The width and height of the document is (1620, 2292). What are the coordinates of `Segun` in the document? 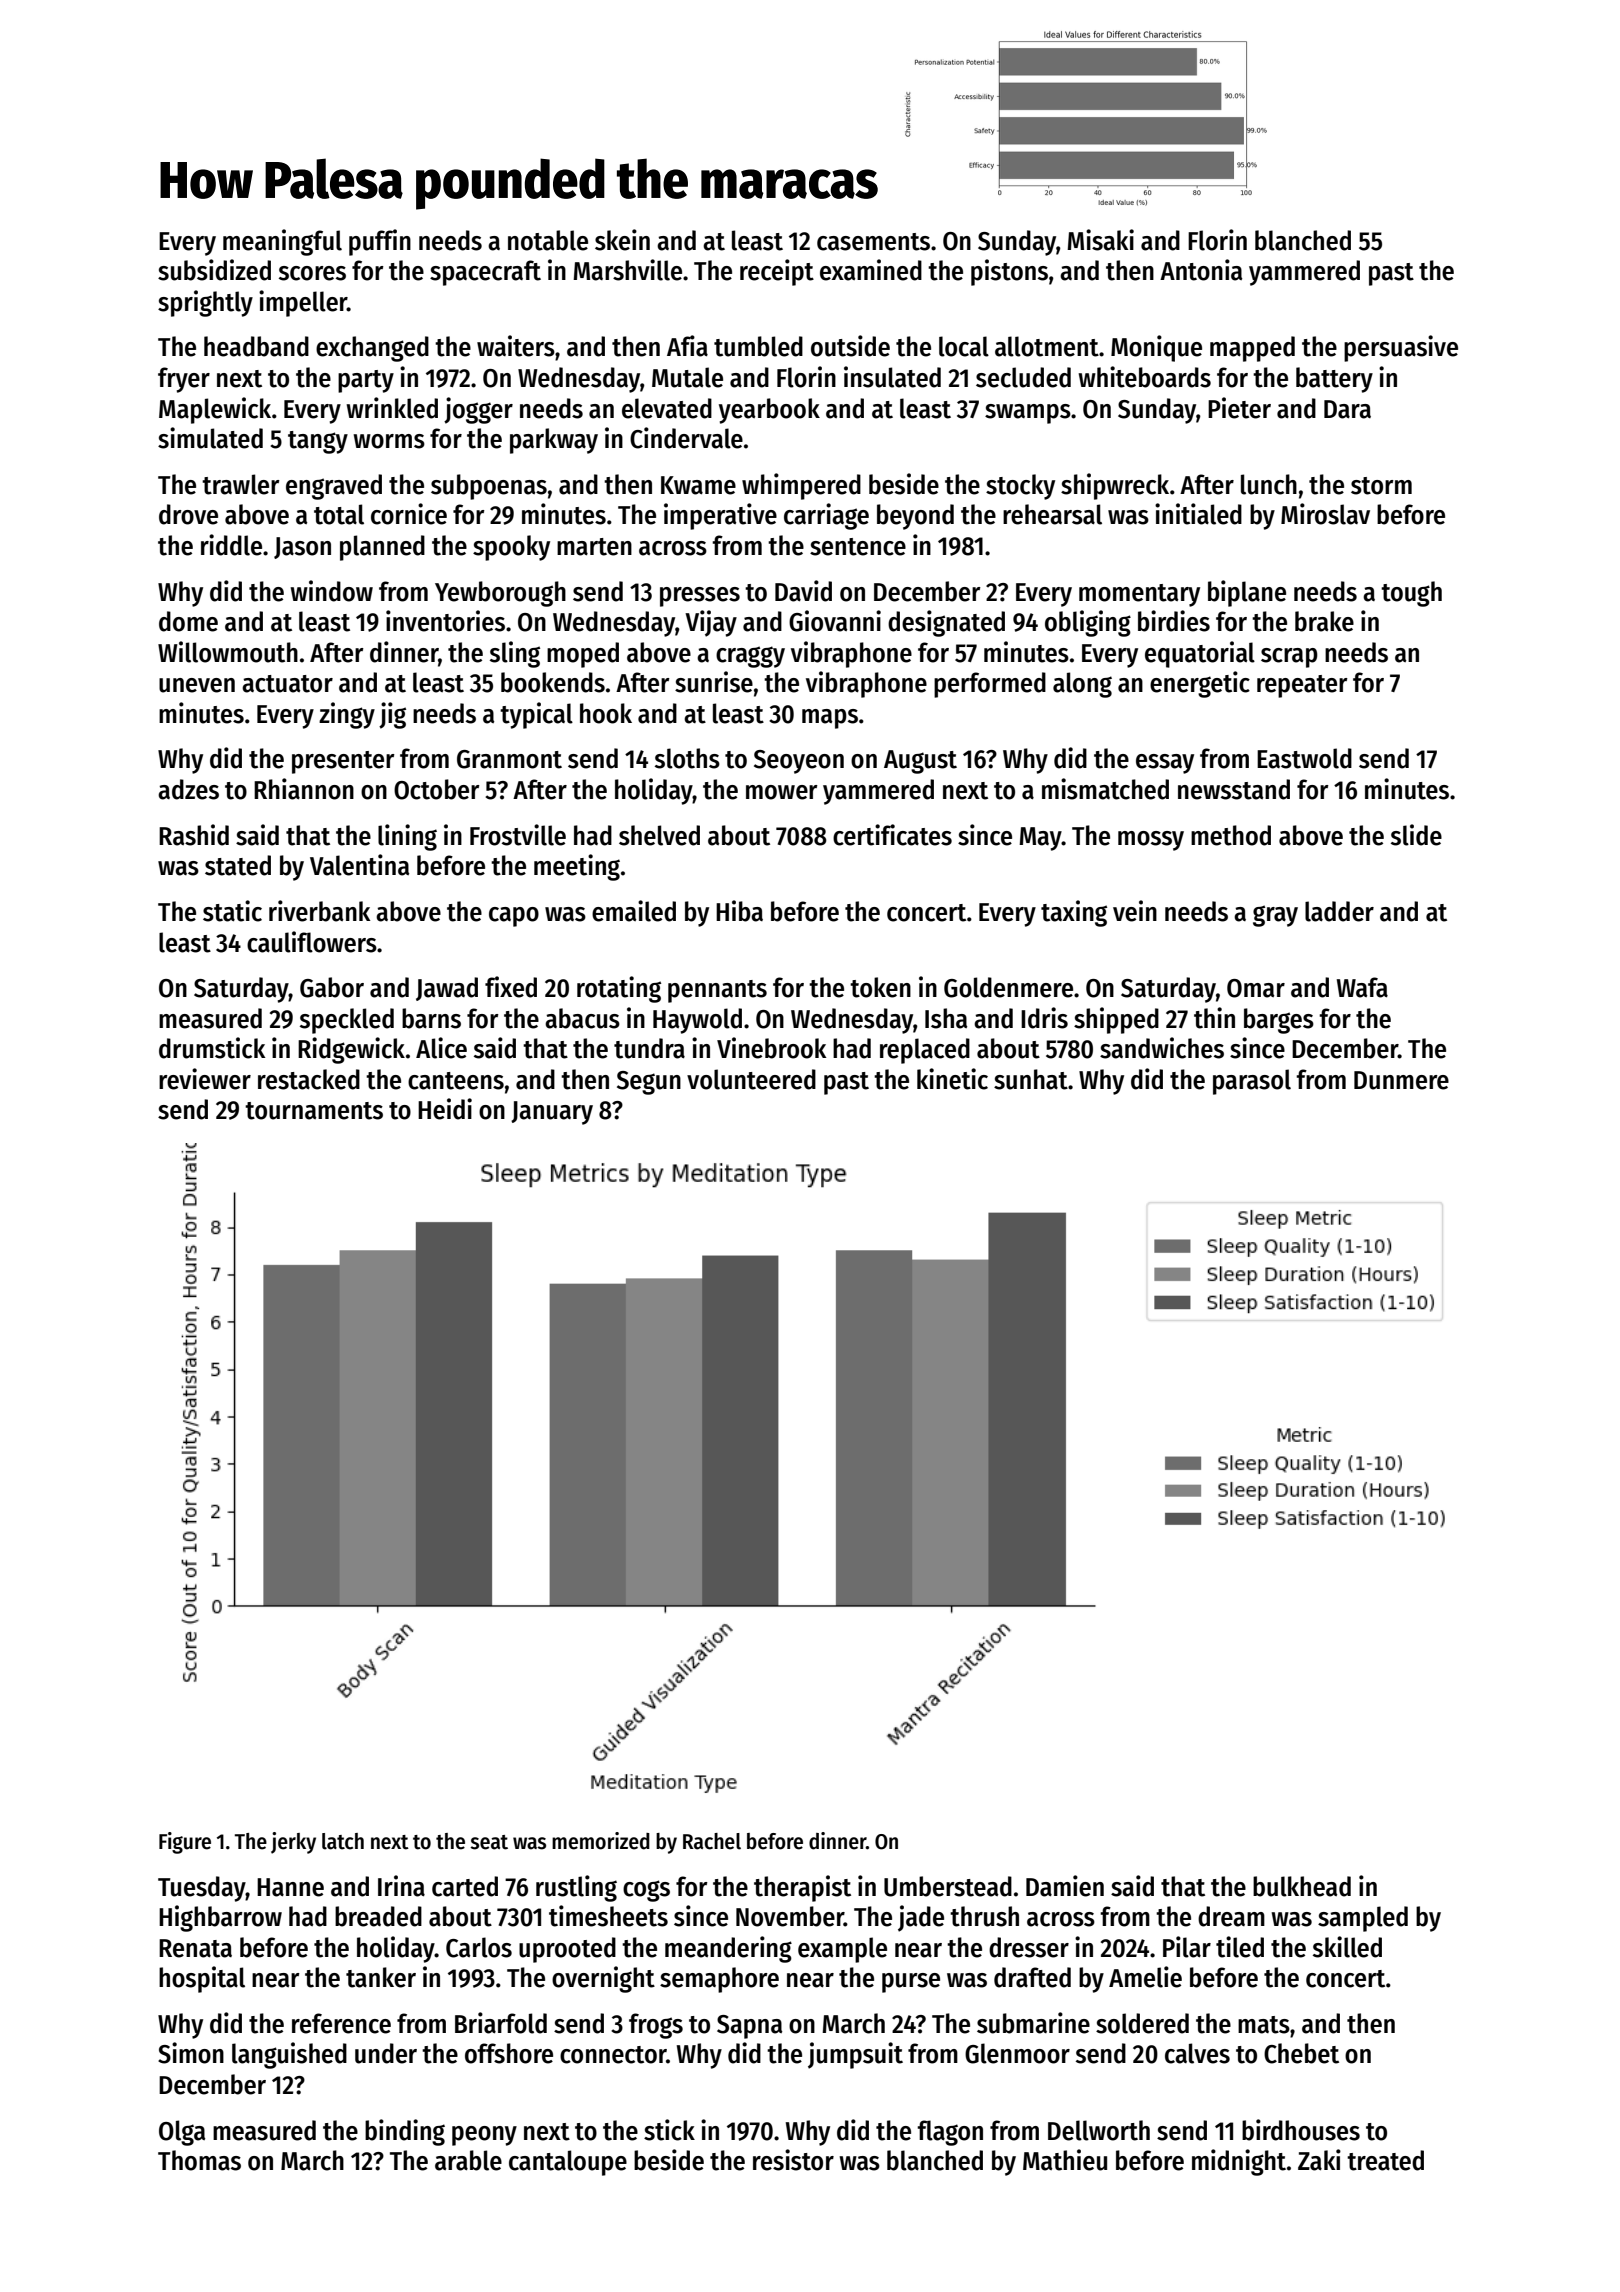 It's located at (649, 1083).
